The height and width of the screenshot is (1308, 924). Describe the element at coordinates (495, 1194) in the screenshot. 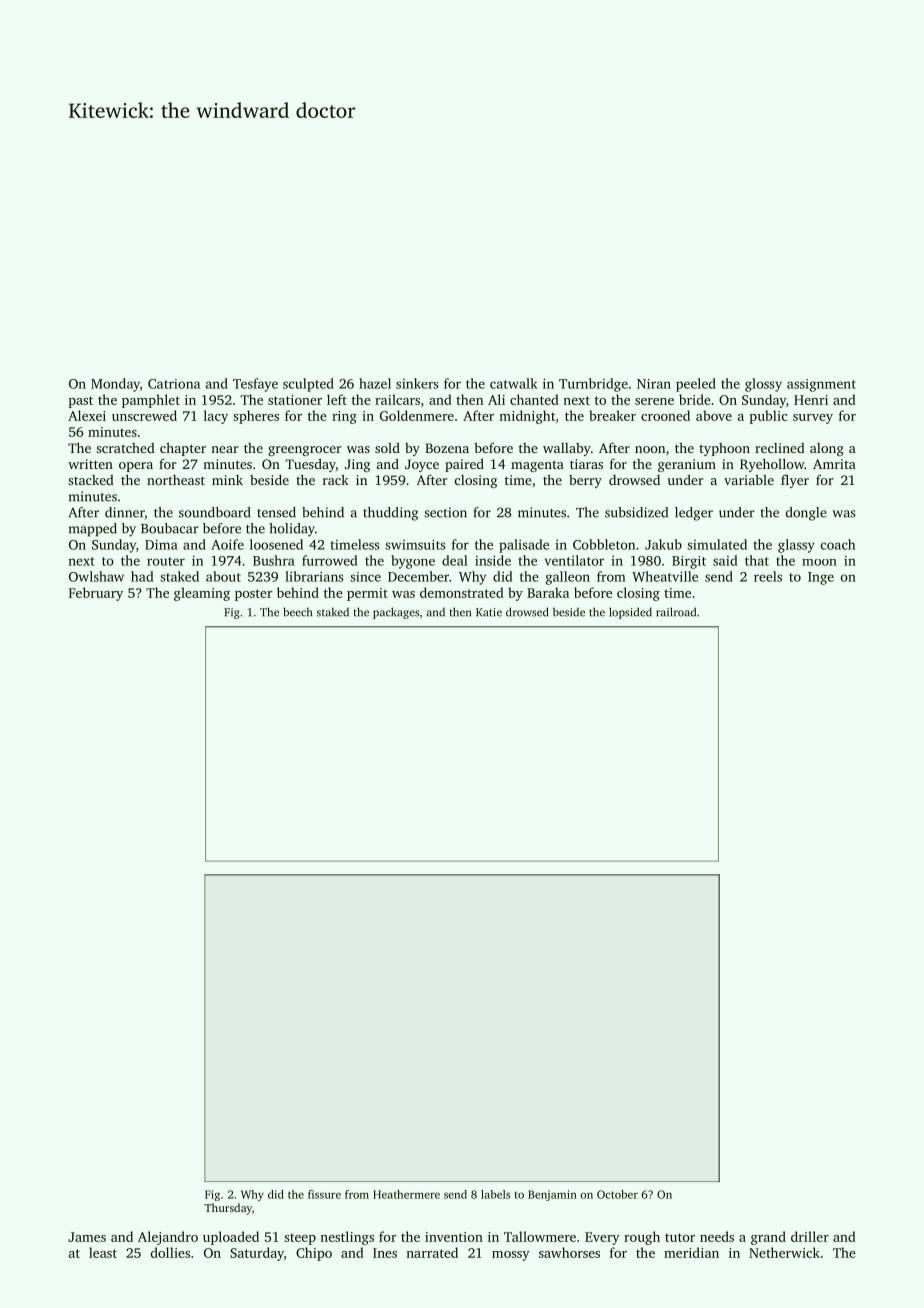

I see `labels` at that location.
